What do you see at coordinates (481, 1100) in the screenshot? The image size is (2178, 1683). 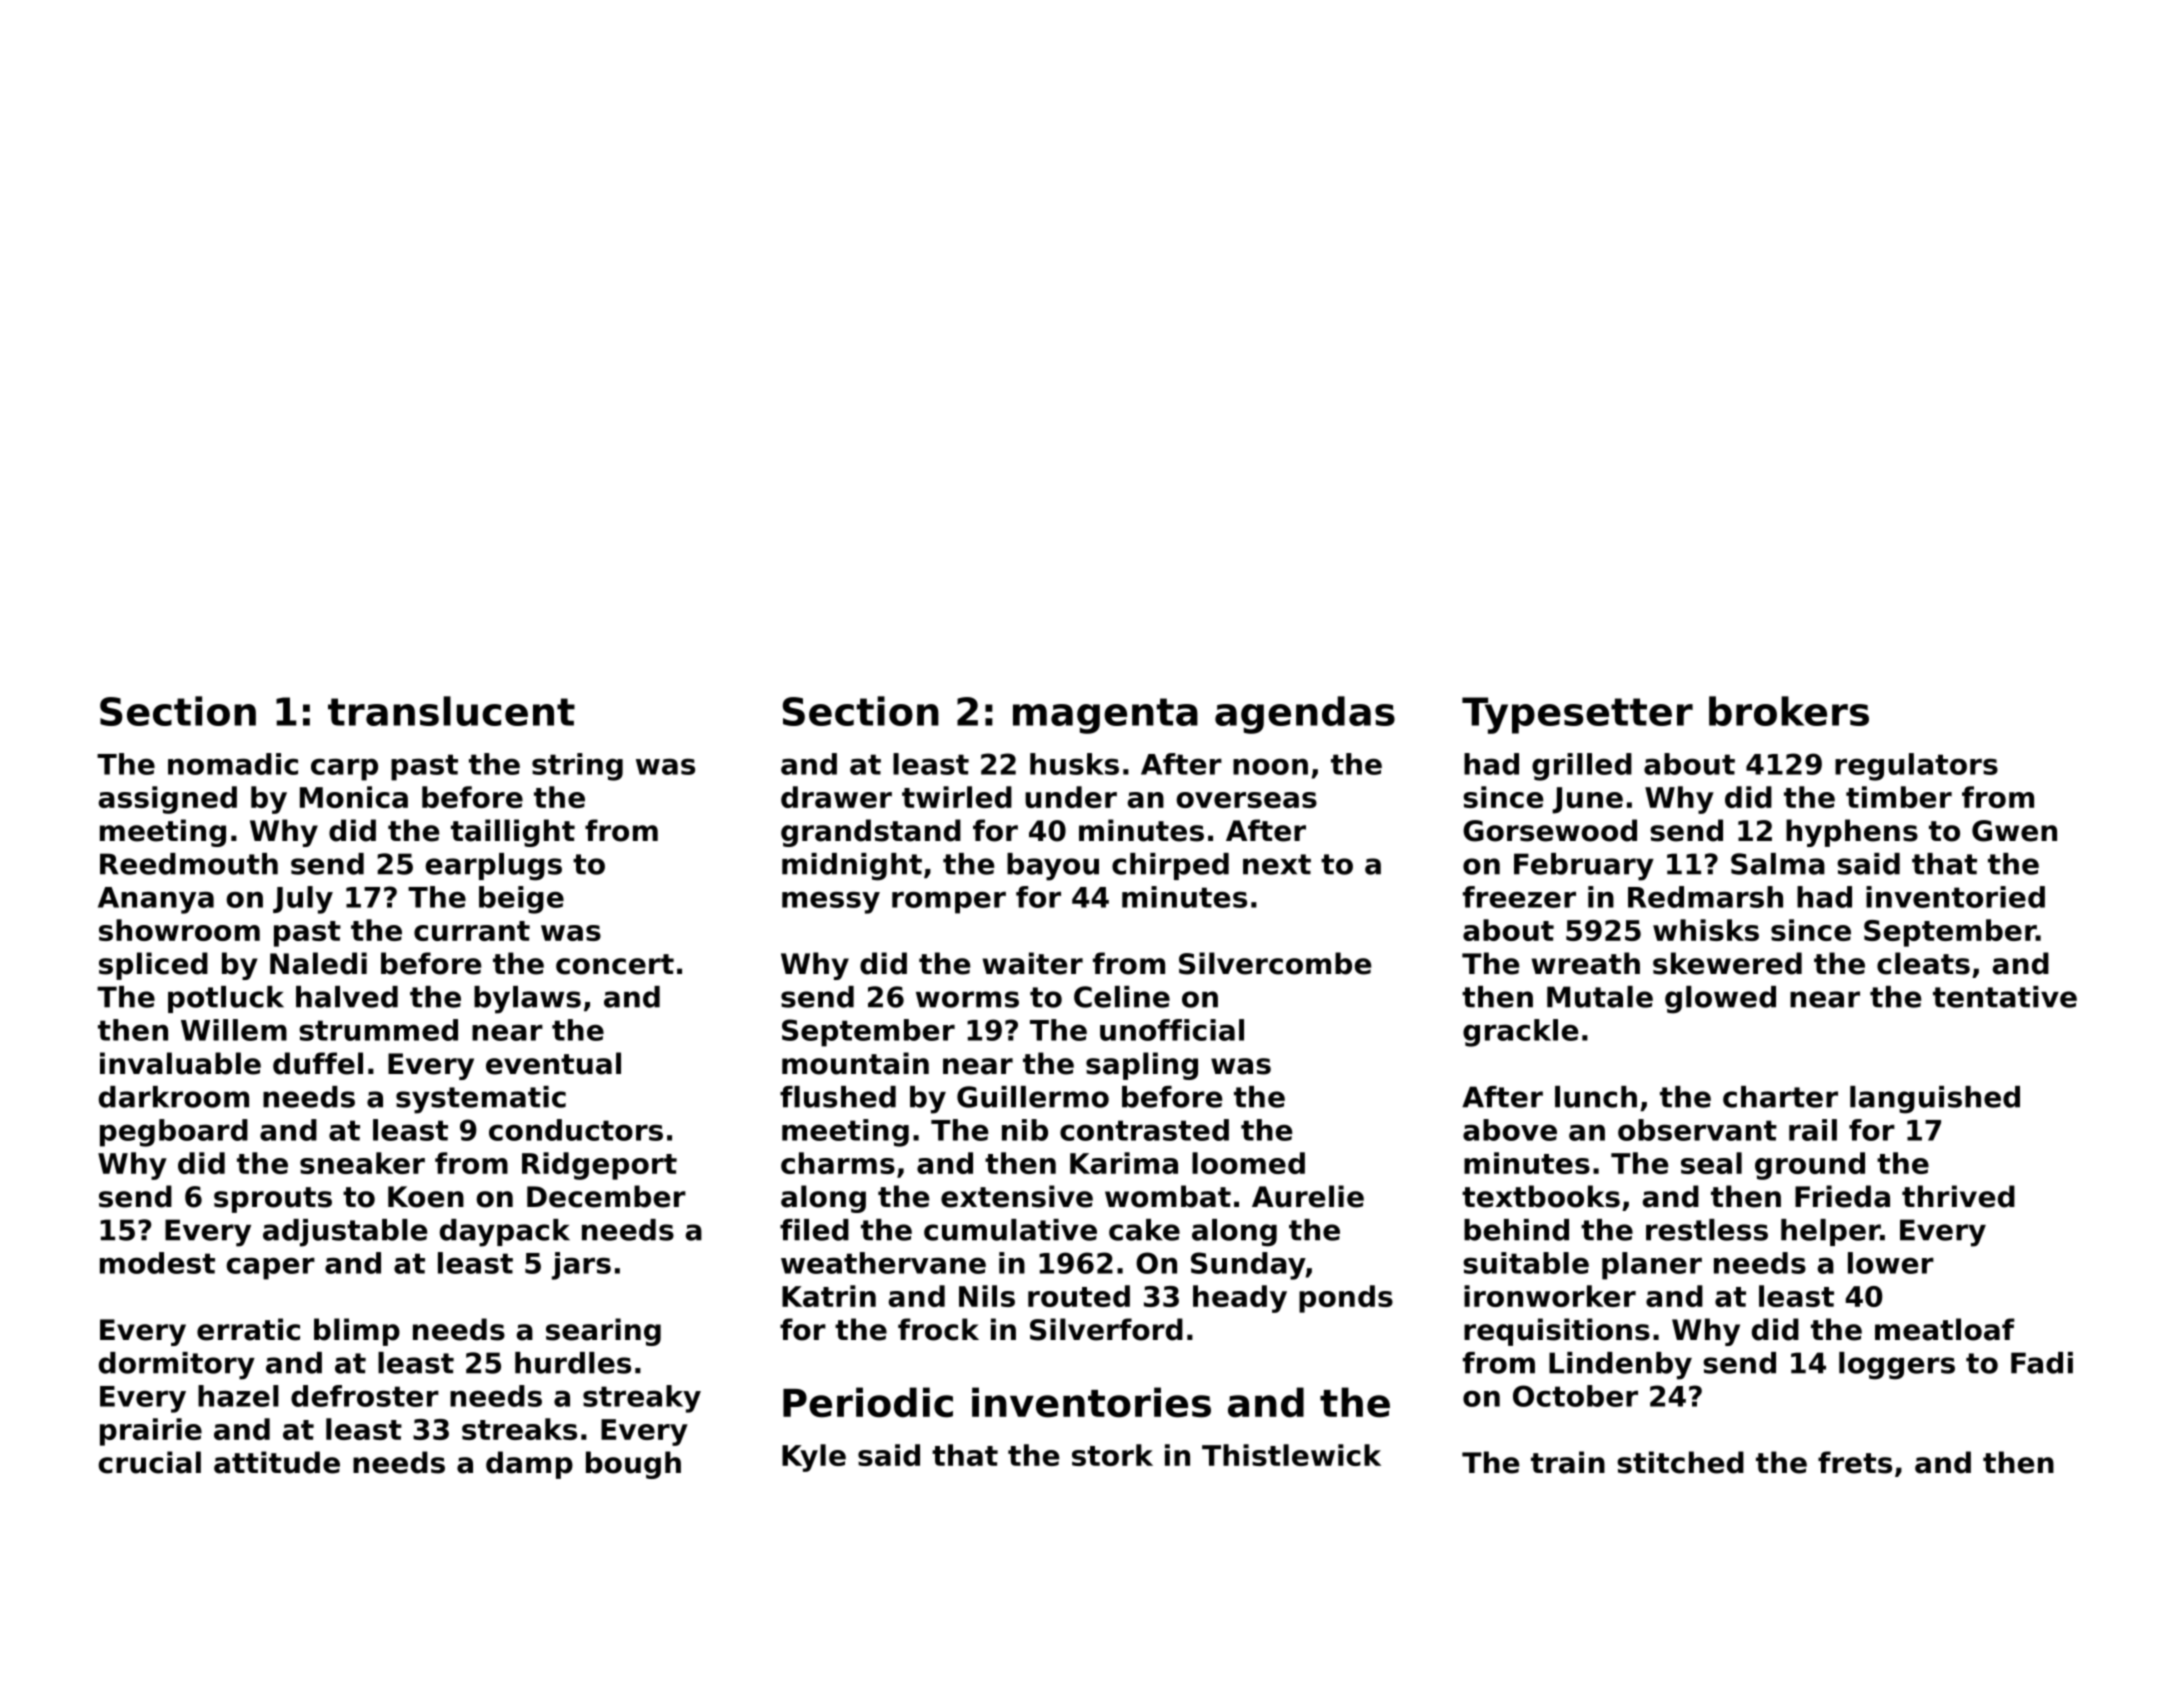 I see `systematic` at bounding box center [481, 1100].
